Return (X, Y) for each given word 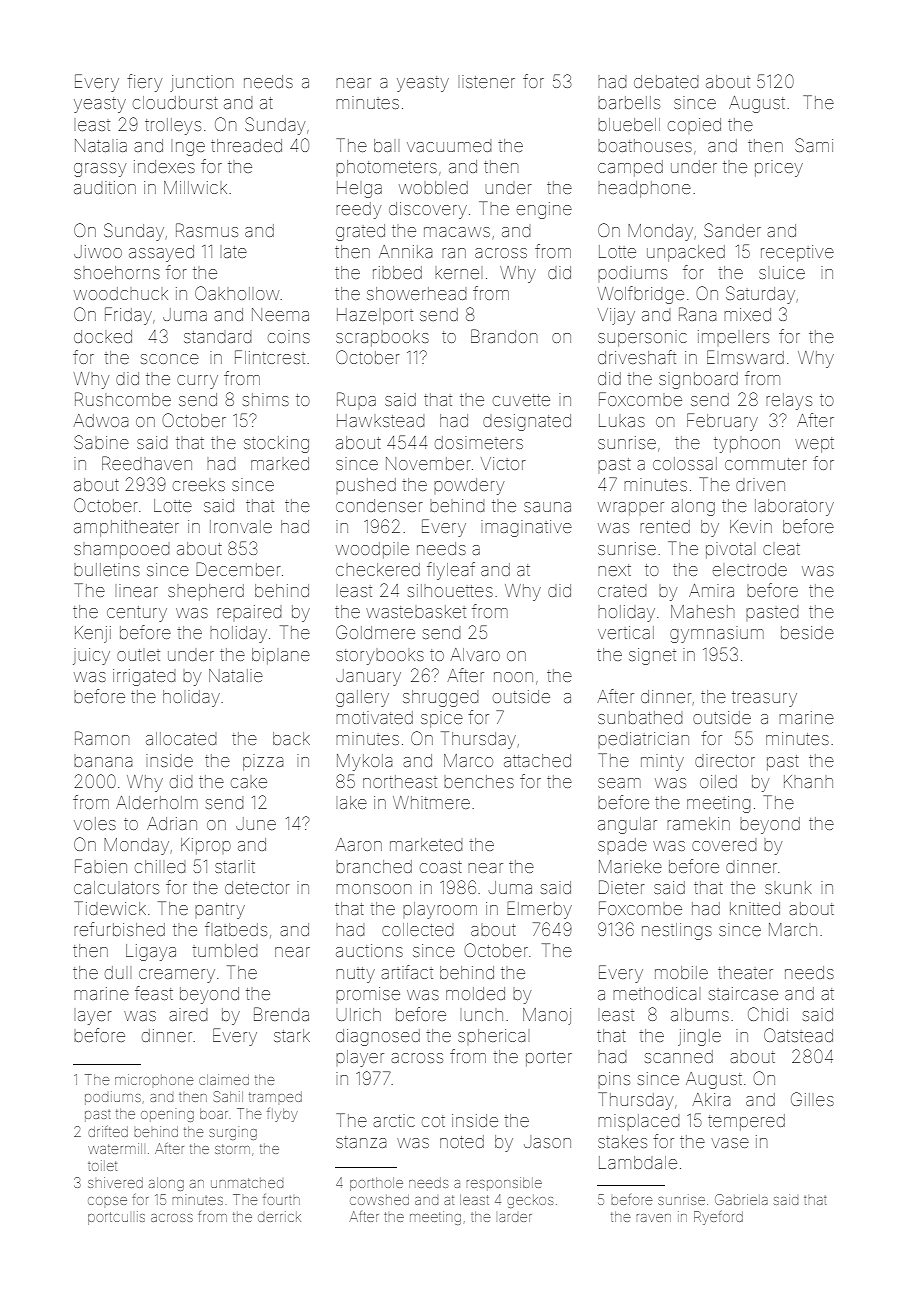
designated (527, 422)
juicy (91, 656)
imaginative (526, 528)
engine (544, 210)
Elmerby (539, 910)
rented (665, 526)
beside (807, 632)
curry (197, 382)
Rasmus (207, 230)
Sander (732, 230)
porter (549, 1059)
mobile (681, 972)
